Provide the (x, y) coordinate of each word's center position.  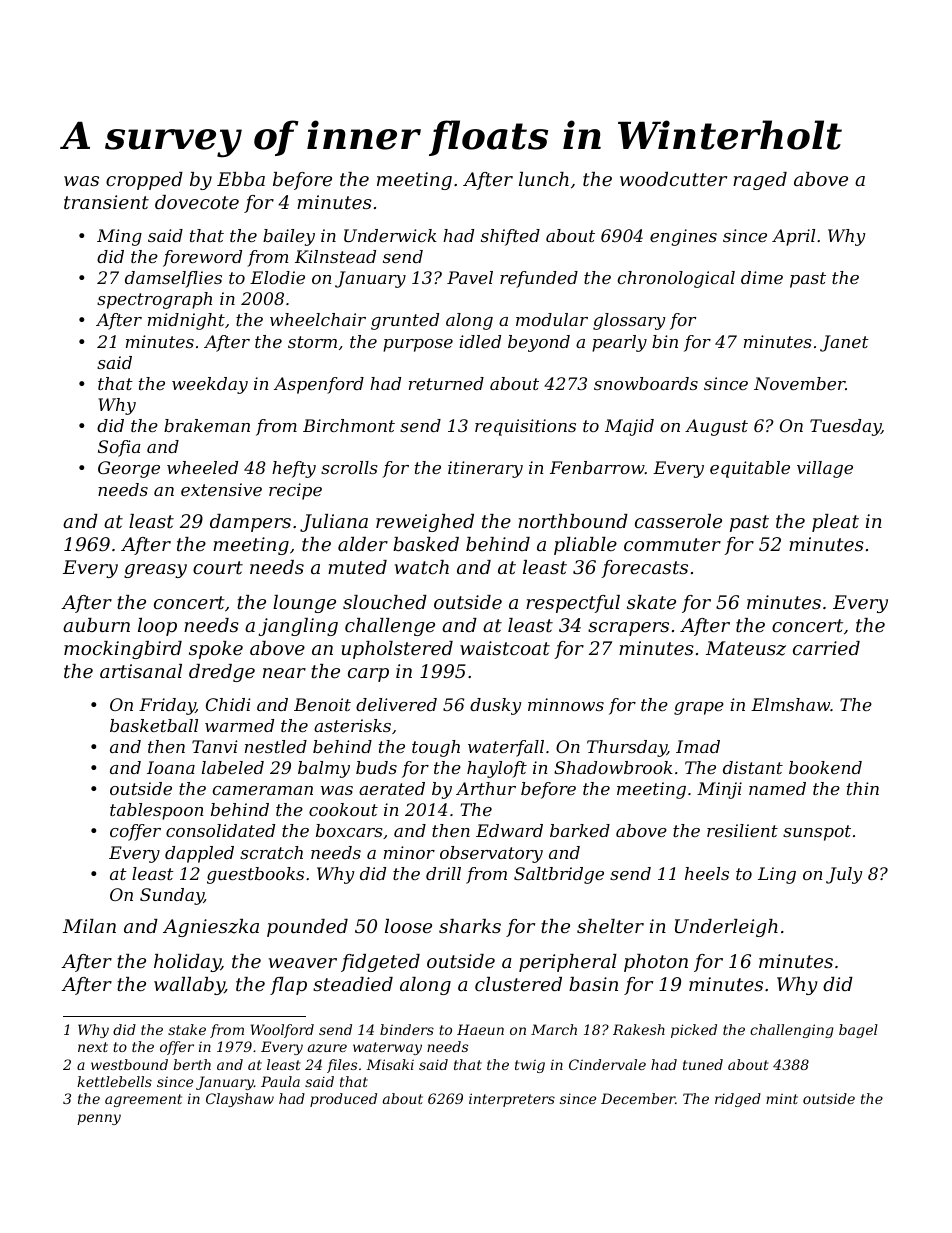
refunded (539, 279)
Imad (698, 746)
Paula (280, 1081)
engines (683, 237)
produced (343, 1100)
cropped (144, 181)
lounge (304, 604)
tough (436, 748)
